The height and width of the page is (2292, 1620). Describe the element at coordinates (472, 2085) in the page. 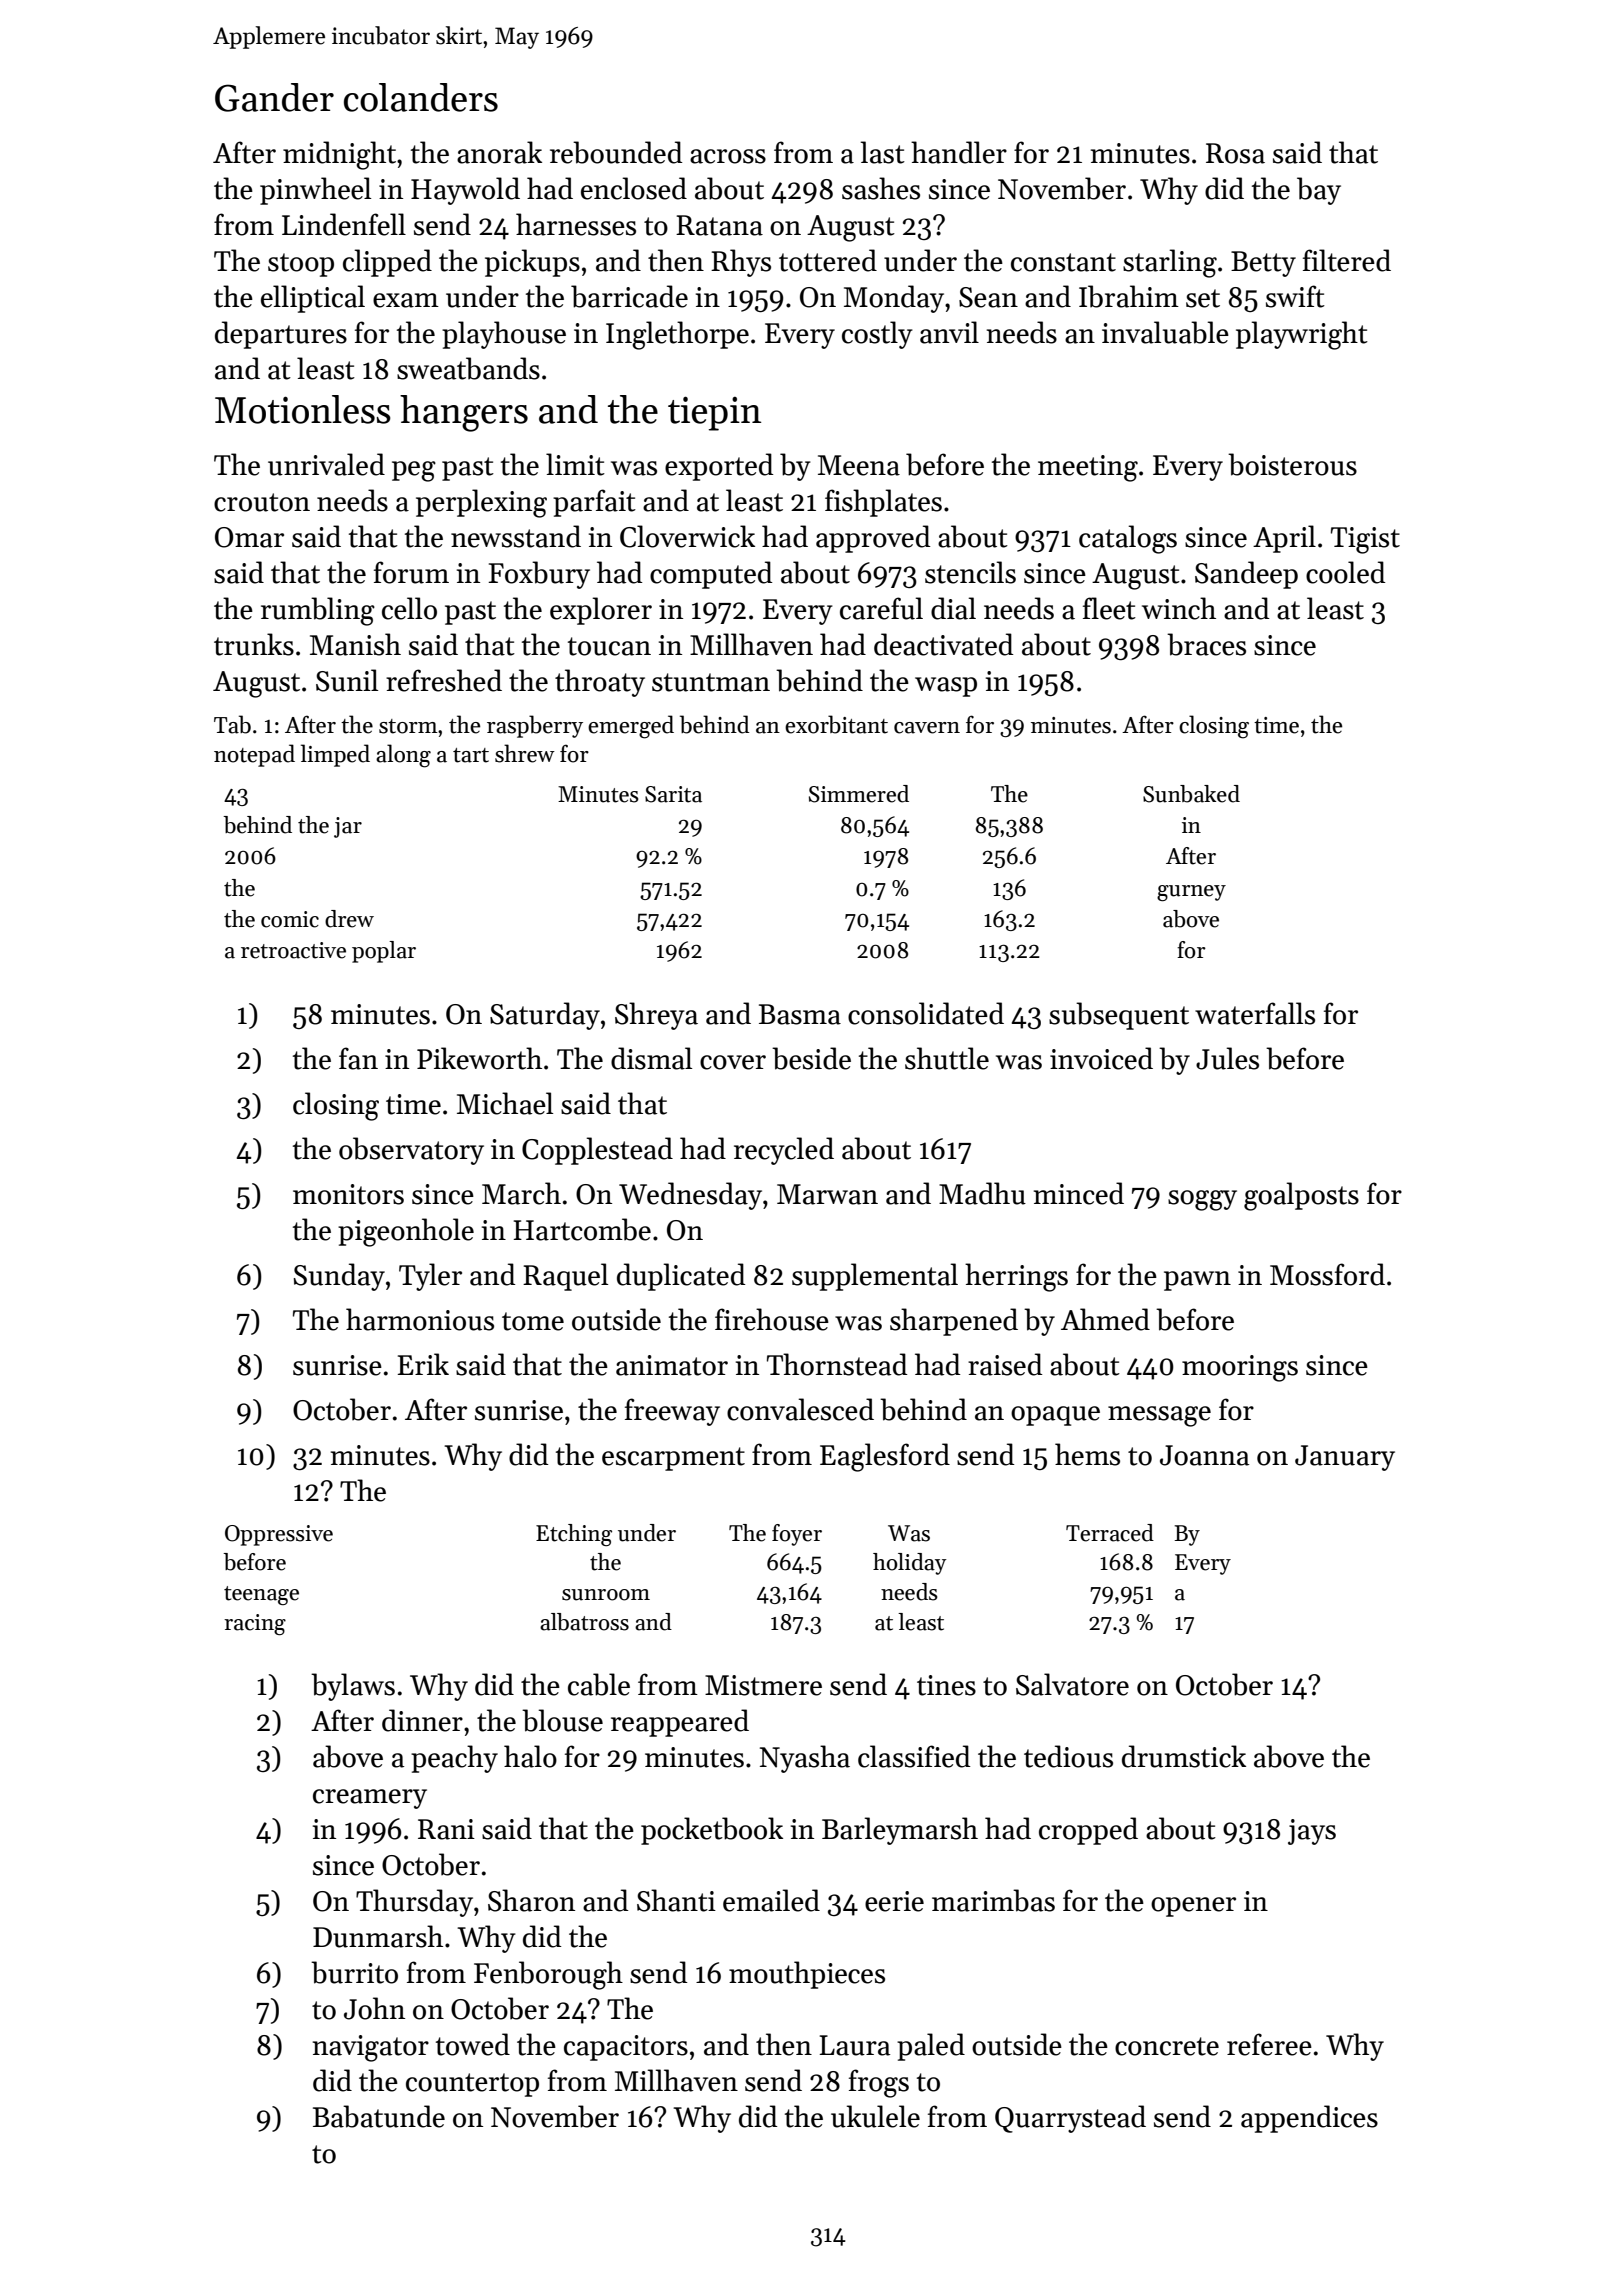

I see `countertop` at that location.
